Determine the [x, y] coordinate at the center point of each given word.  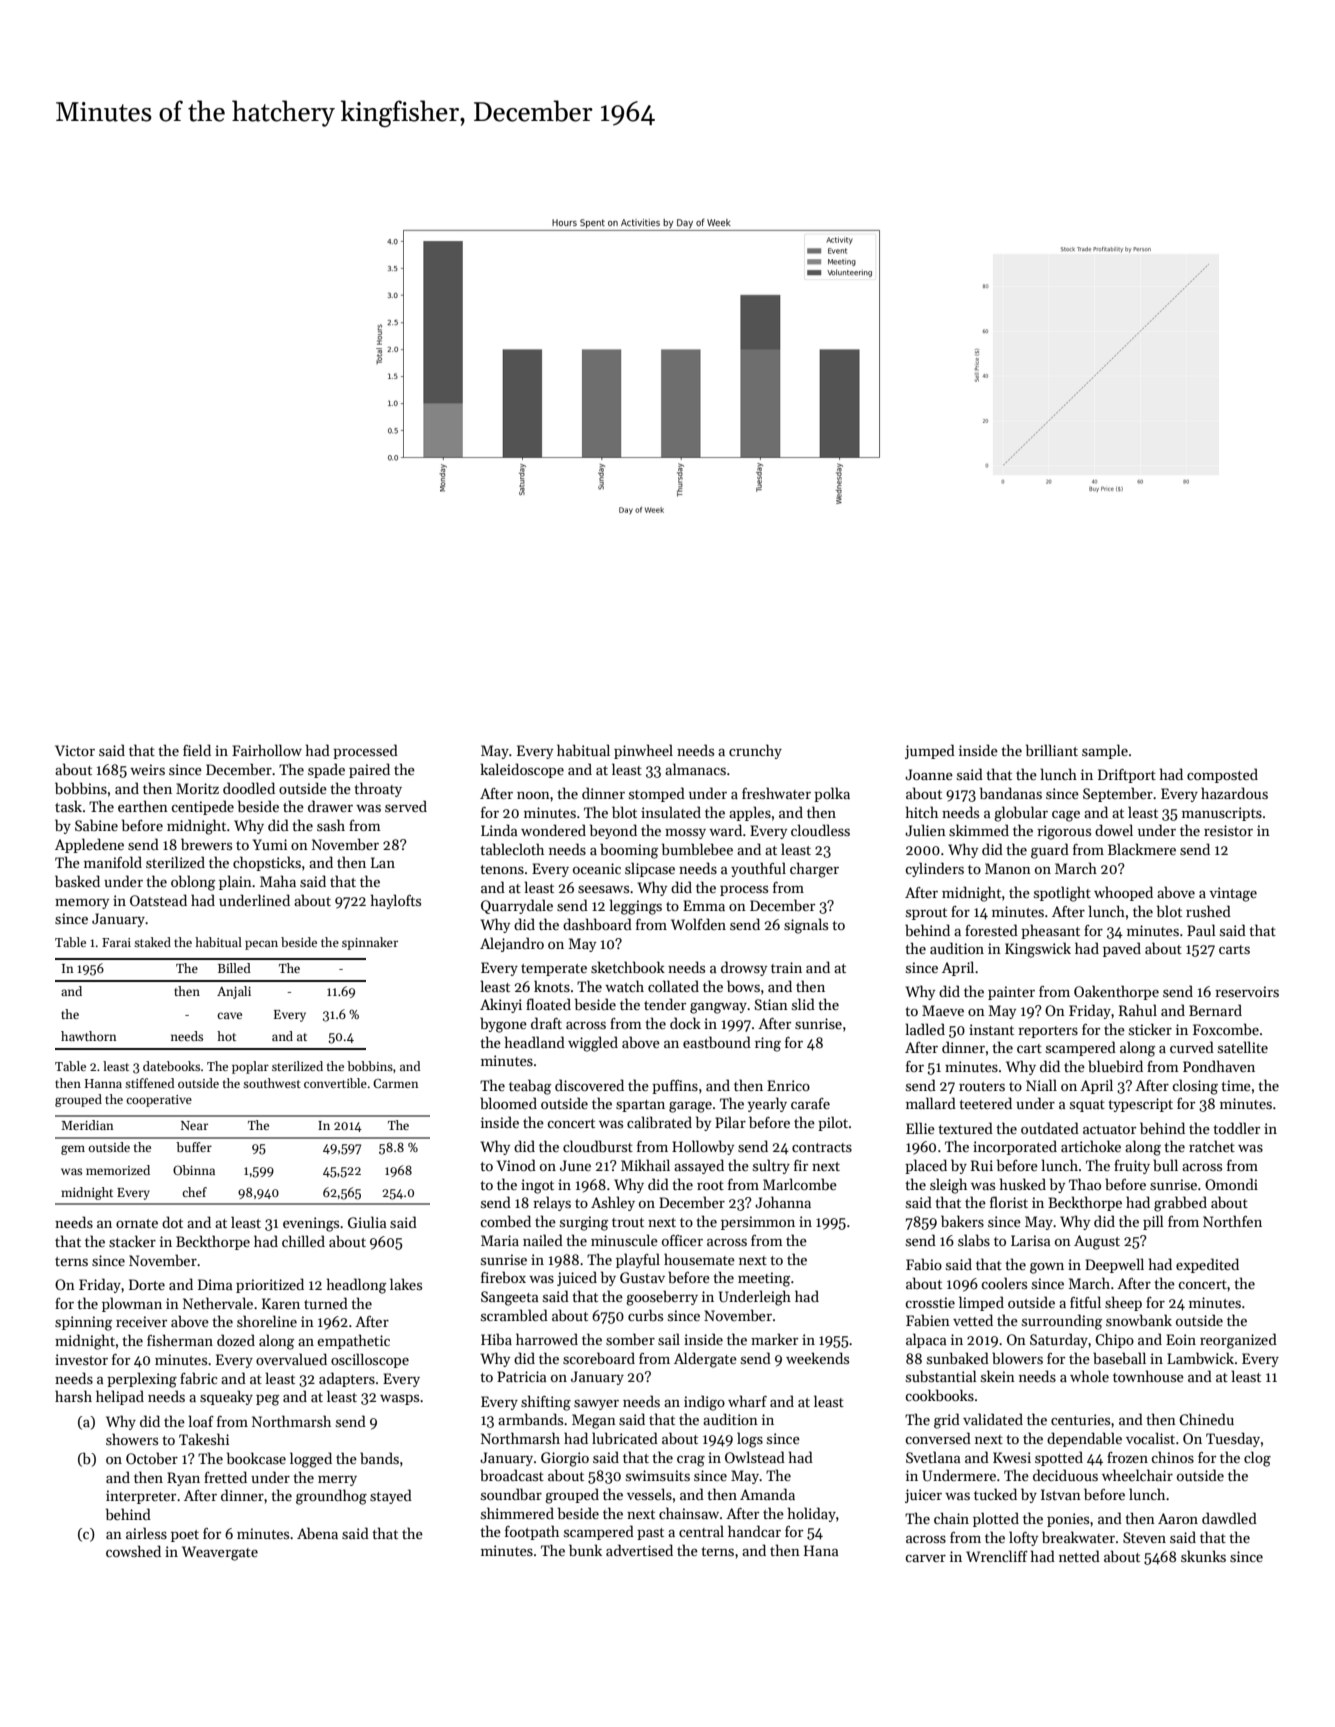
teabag [530, 1087]
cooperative [159, 1101]
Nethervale [218, 1303]
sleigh [948, 1186]
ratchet [1212, 1146]
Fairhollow [267, 750]
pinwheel [643, 751]
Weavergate [220, 1553]
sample [1105, 751]
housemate [699, 1259]
